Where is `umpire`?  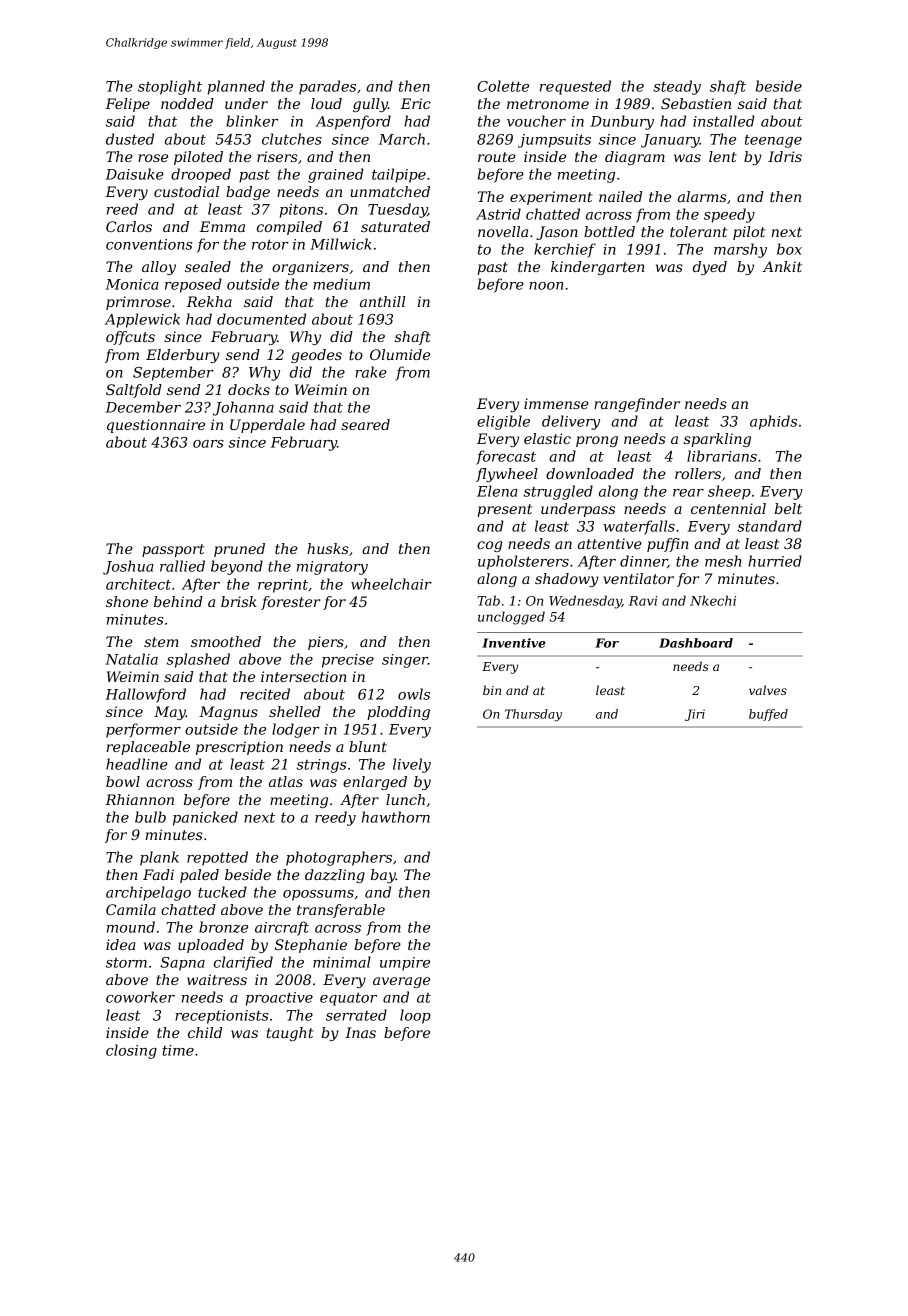
umpire is located at coordinates (405, 964).
